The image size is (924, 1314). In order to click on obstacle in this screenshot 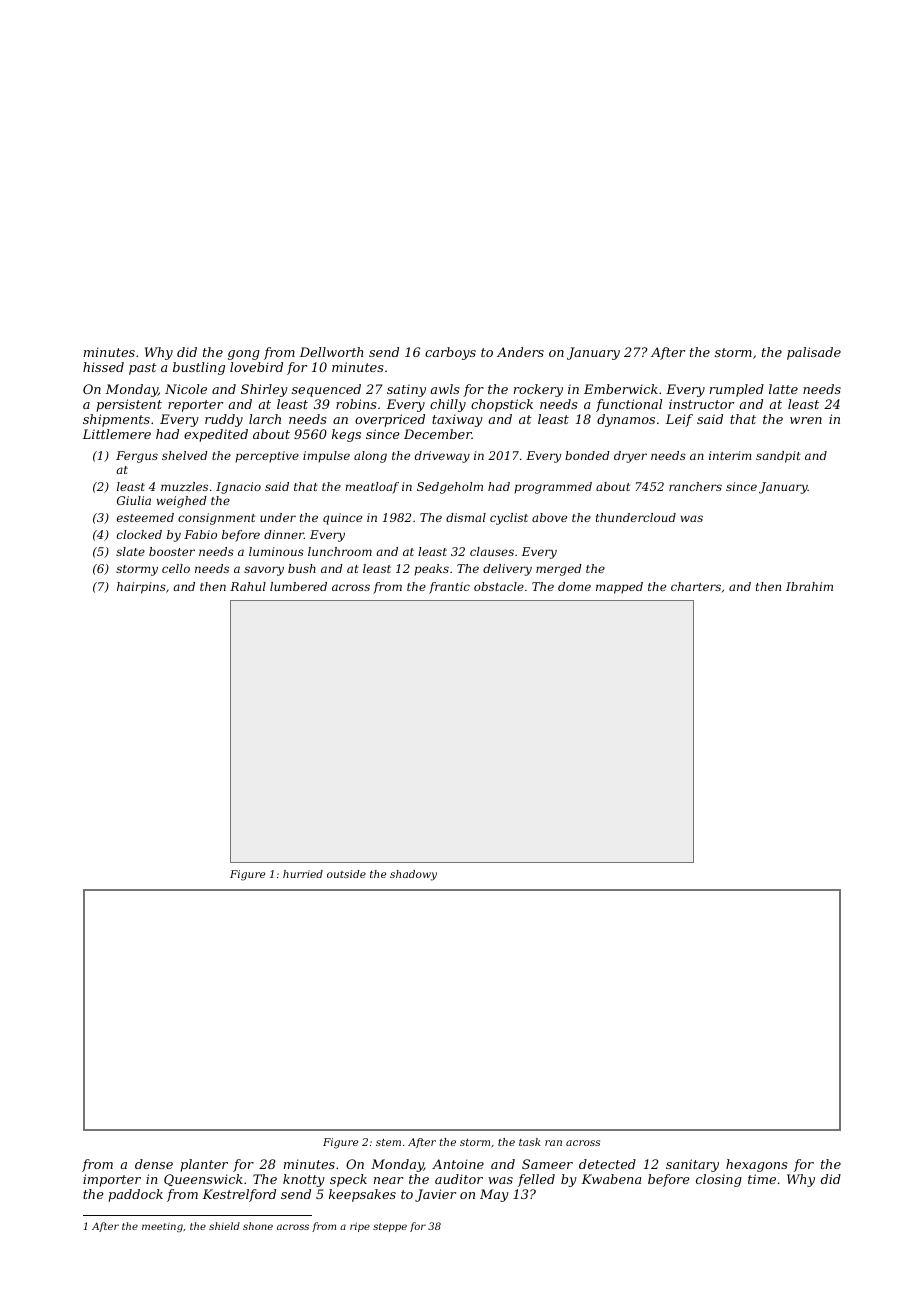, I will do `click(499, 586)`.
